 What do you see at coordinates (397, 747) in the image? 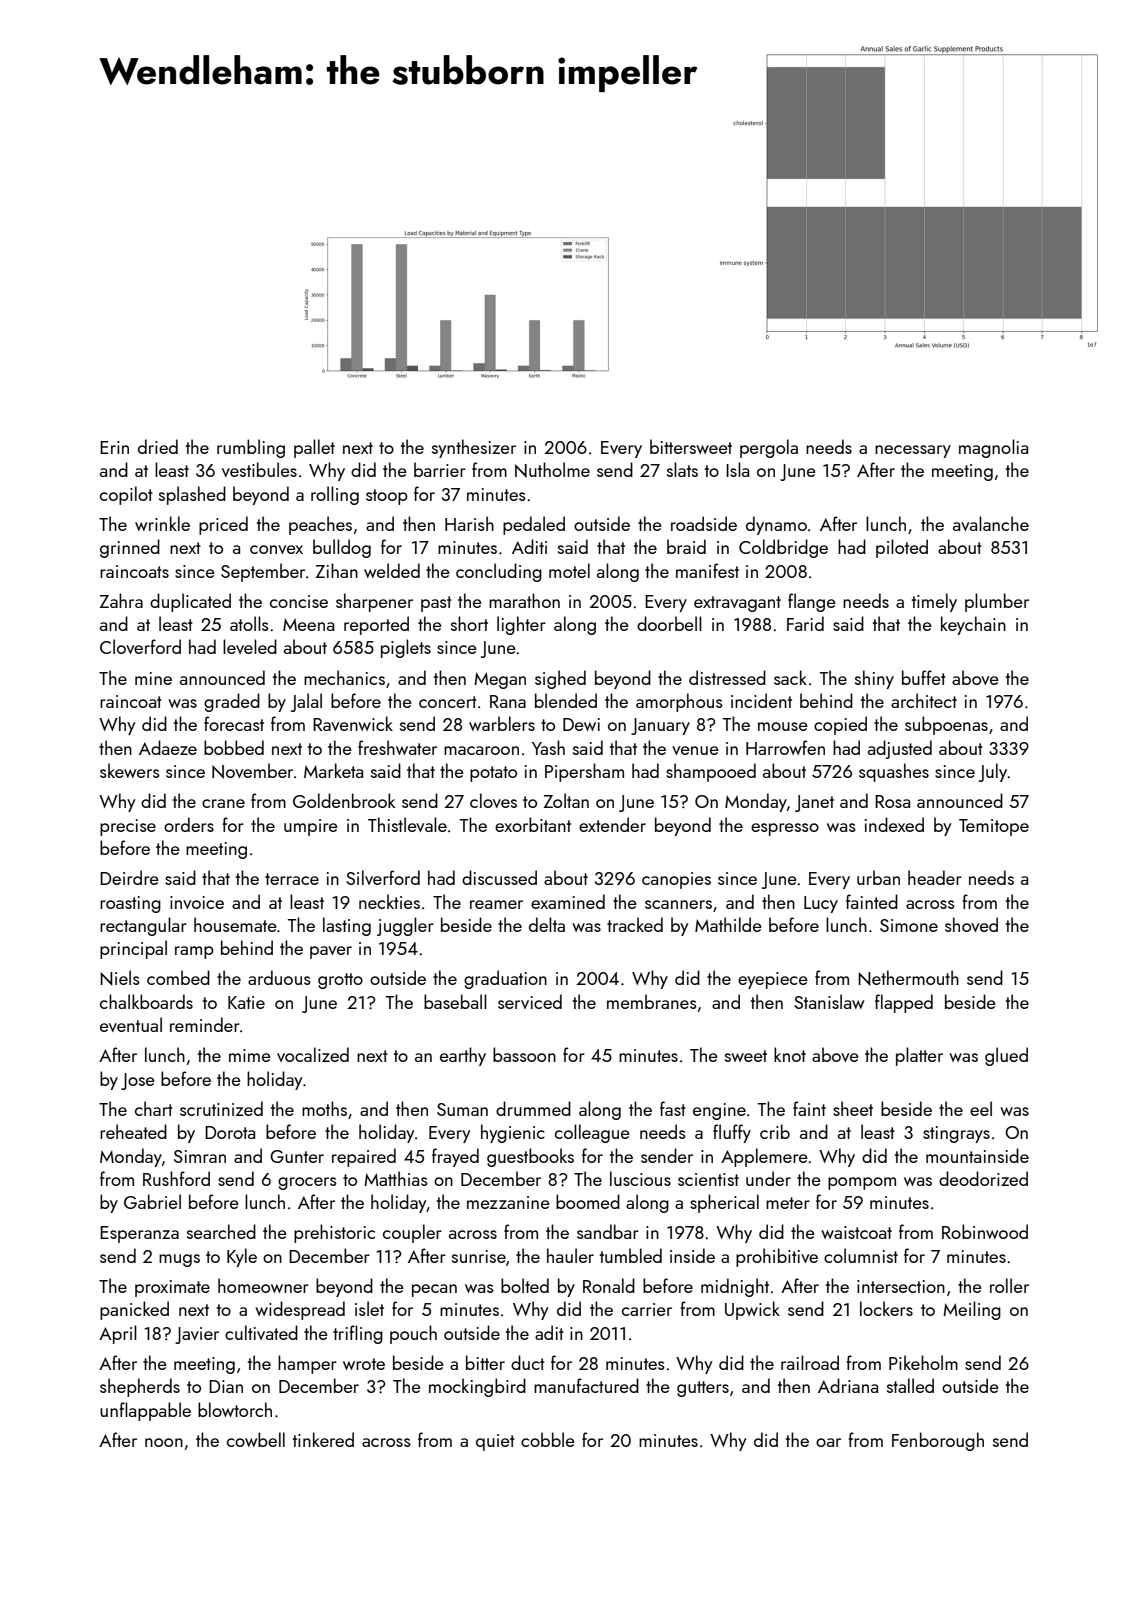
I see `freshwater` at bounding box center [397, 747].
